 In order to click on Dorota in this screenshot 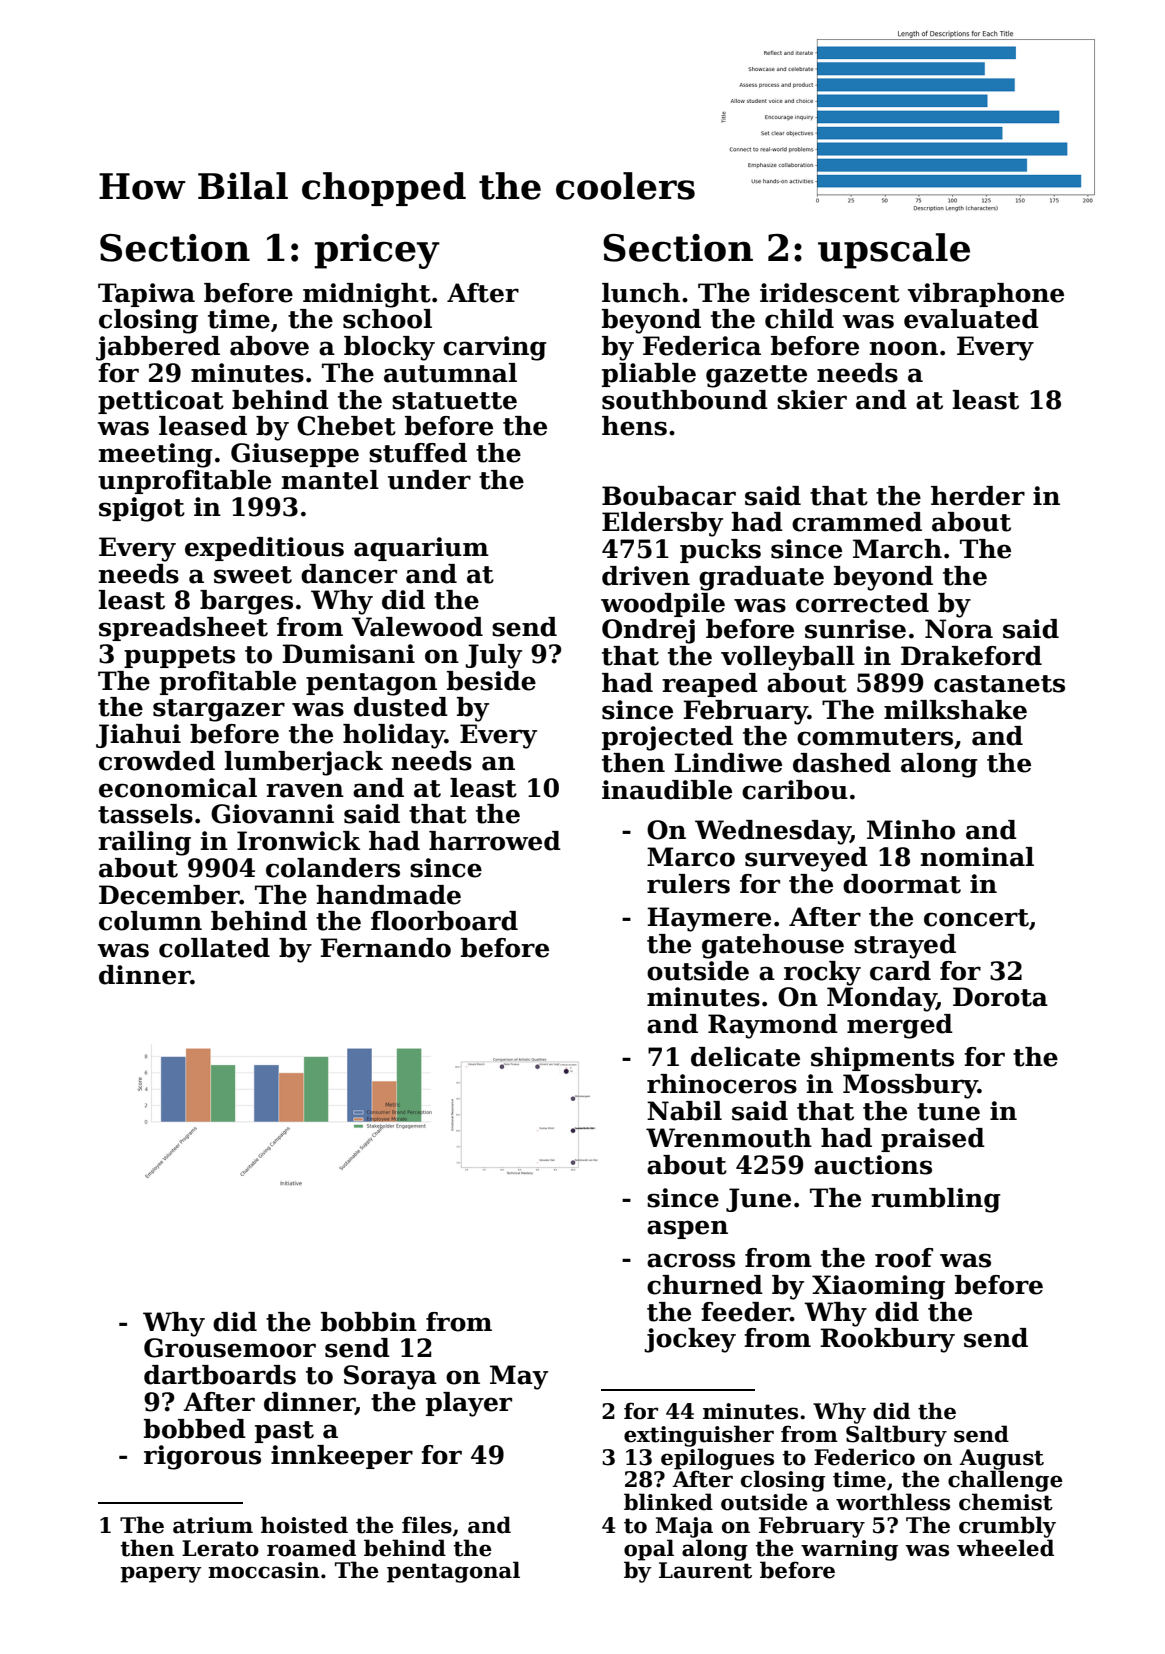, I will do `click(1000, 997)`.
